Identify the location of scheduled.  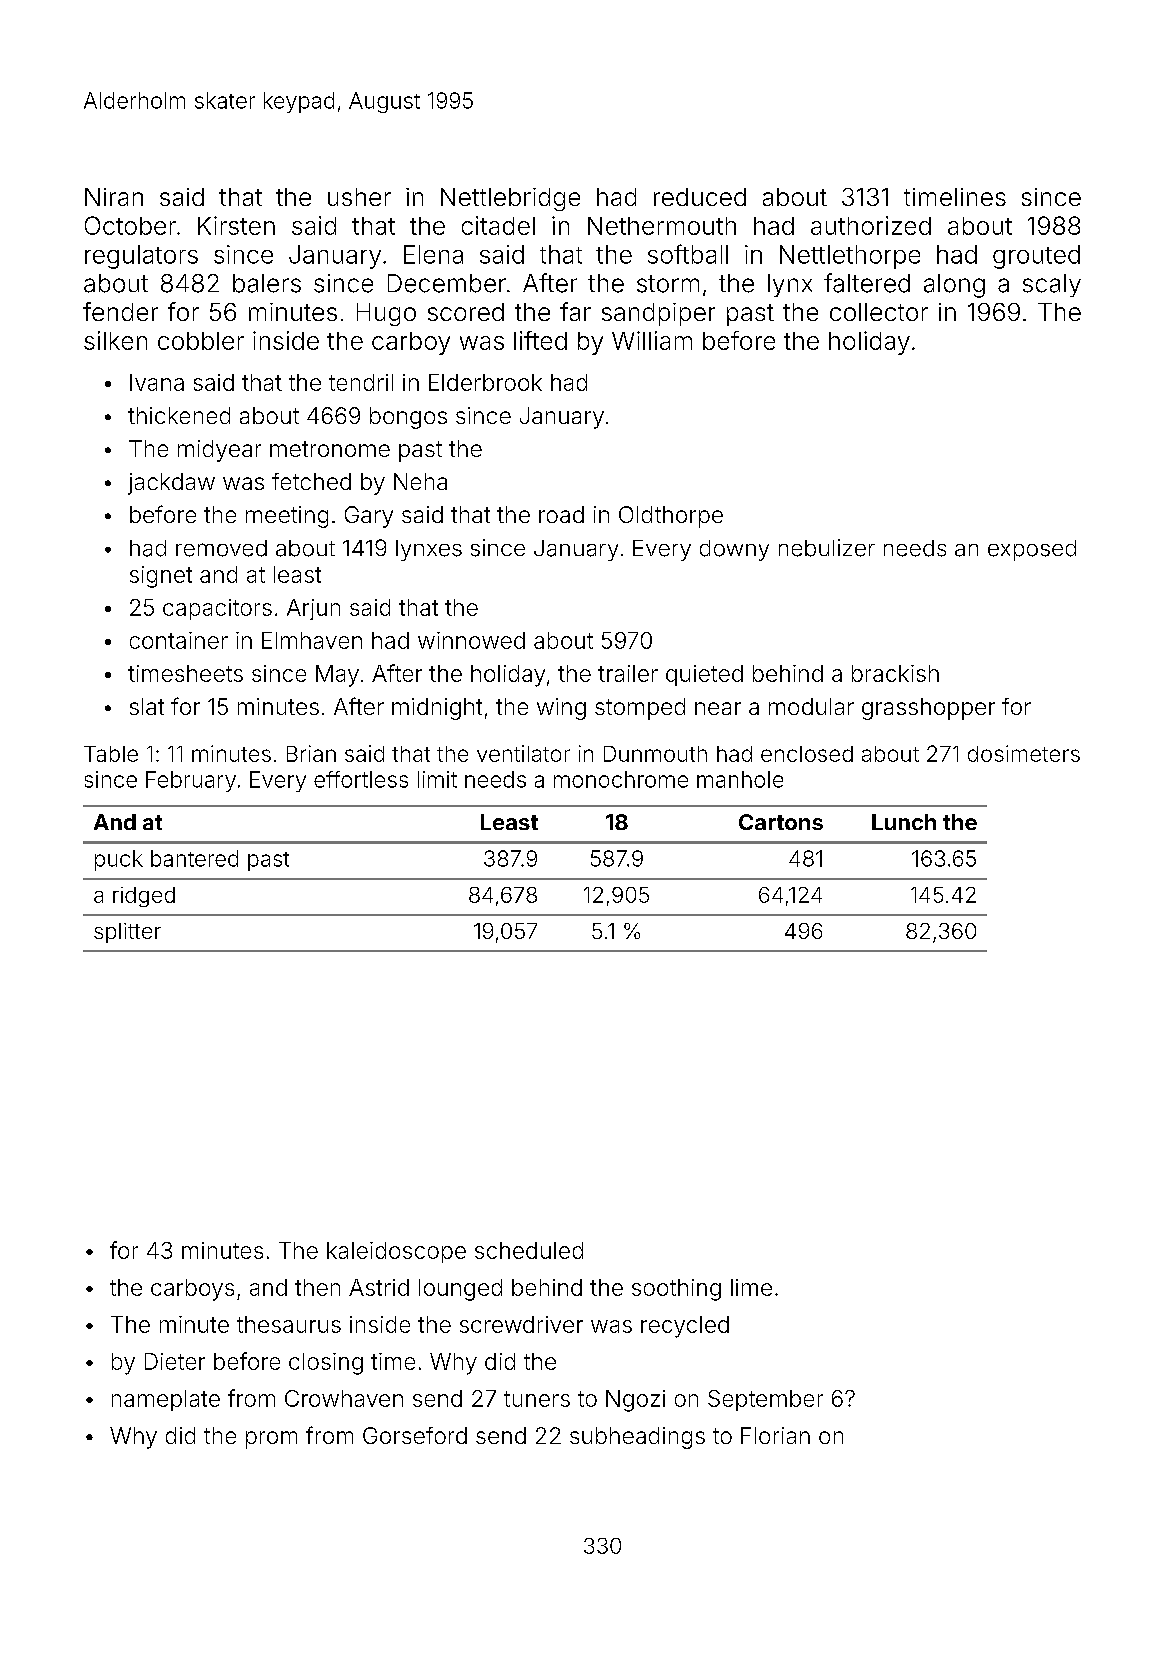
(529, 1250).
